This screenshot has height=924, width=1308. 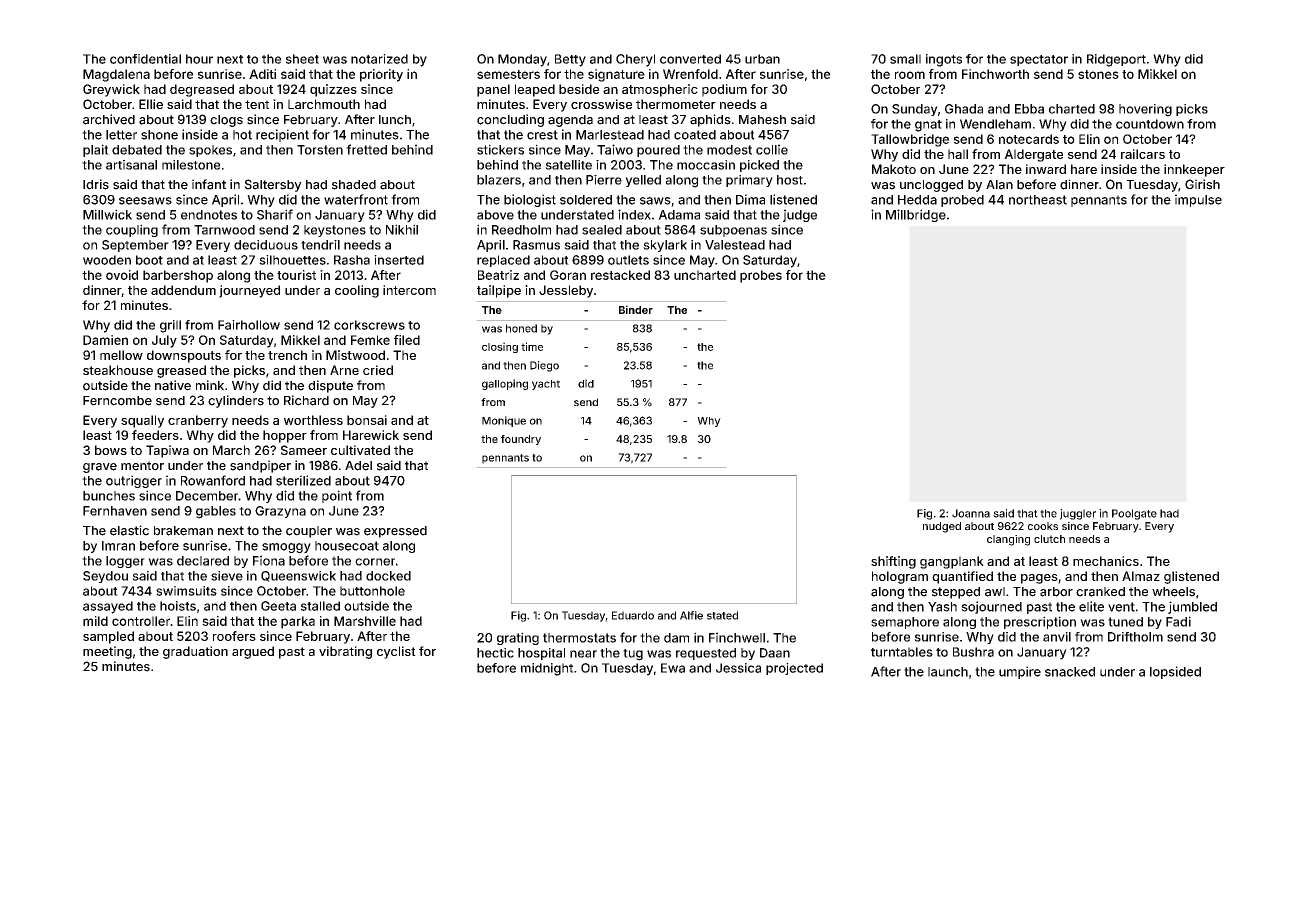 What do you see at coordinates (762, 59) in the screenshot?
I see `urban` at bounding box center [762, 59].
